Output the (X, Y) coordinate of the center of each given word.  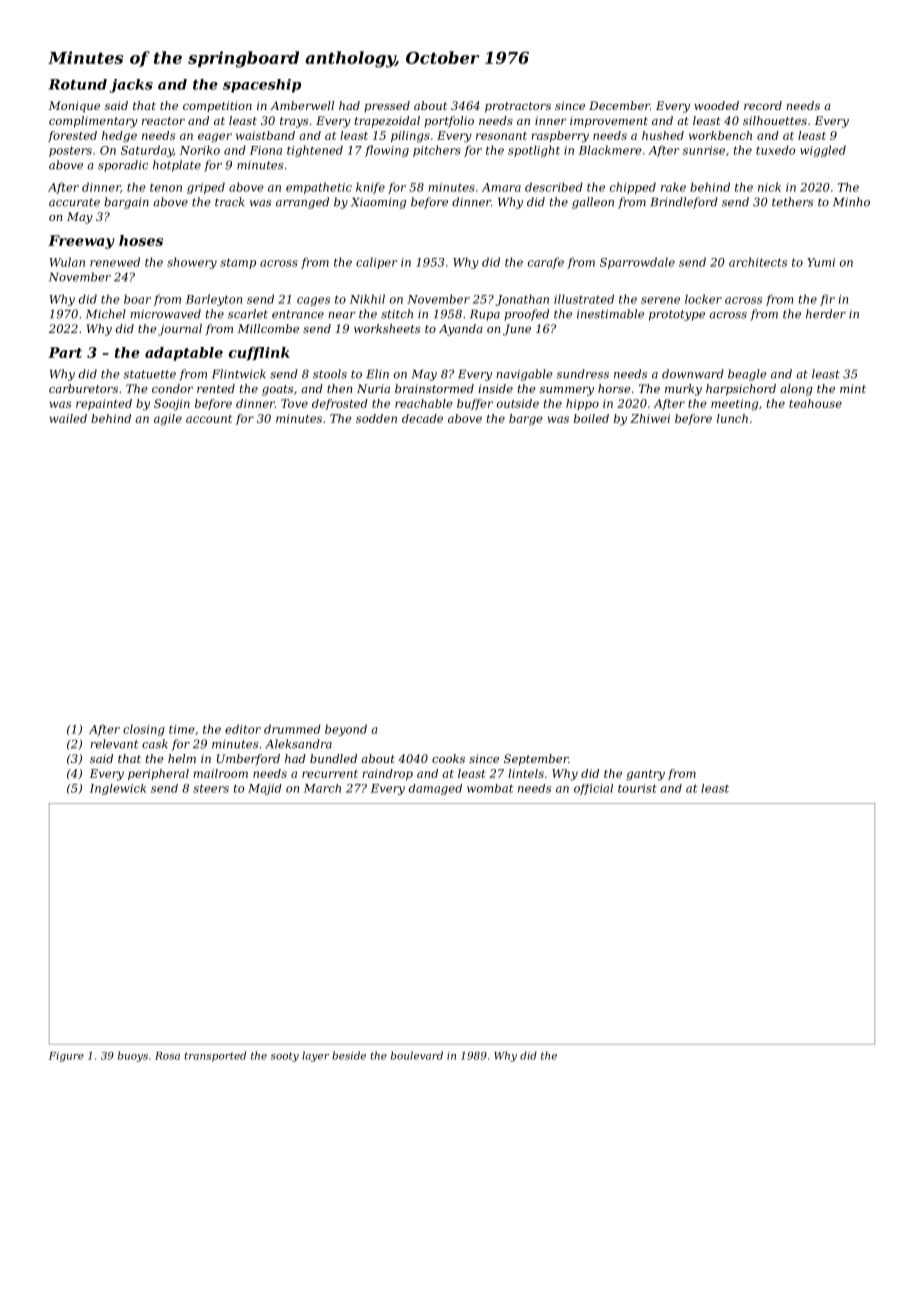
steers (211, 788)
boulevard (417, 1055)
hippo (582, 404)
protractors (518, 107)
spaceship (262, 86)
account (209, 419)
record (763, 105)
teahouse (815, 403)
